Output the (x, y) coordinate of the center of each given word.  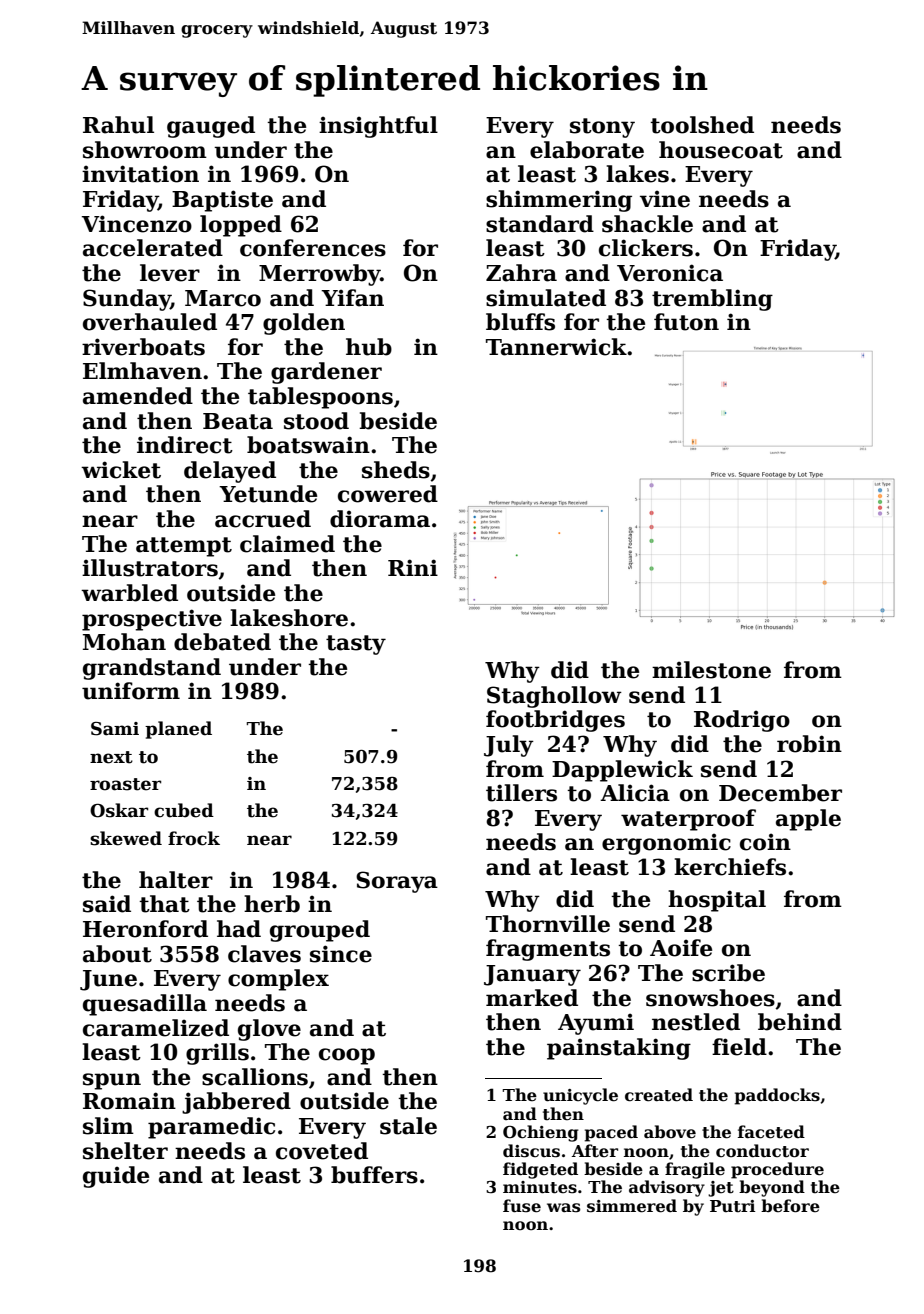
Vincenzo (137, 224)
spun (112, 1081)
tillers (521, 793)
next (111, 757)
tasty (356, 645)
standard (540, 224)
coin (765, 842)
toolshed (702, 125)
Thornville (548, 924)
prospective (152, 620)
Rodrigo (742, 721)
